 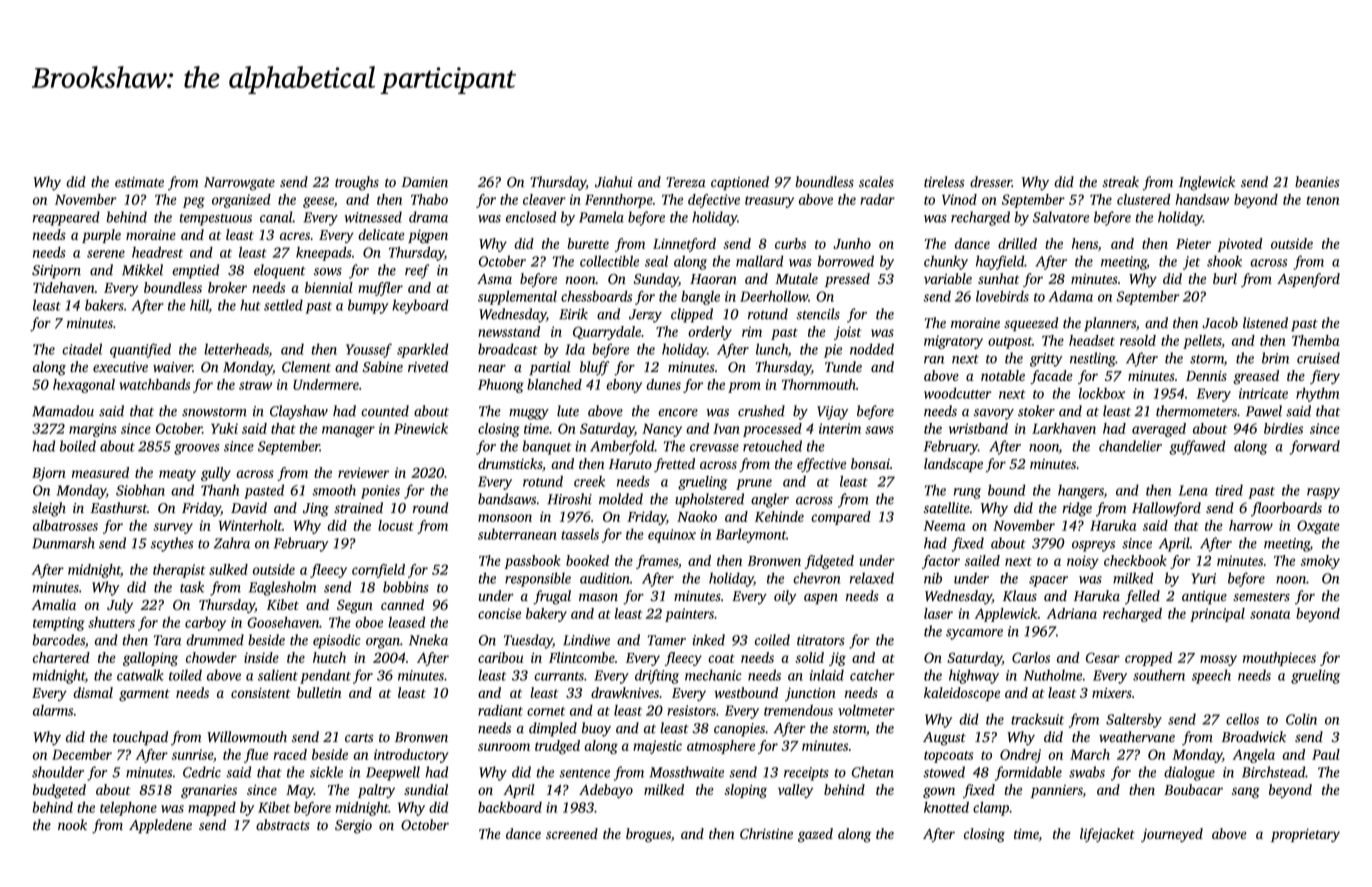 I want to click on pellets, so click(x=1202, y=342).
